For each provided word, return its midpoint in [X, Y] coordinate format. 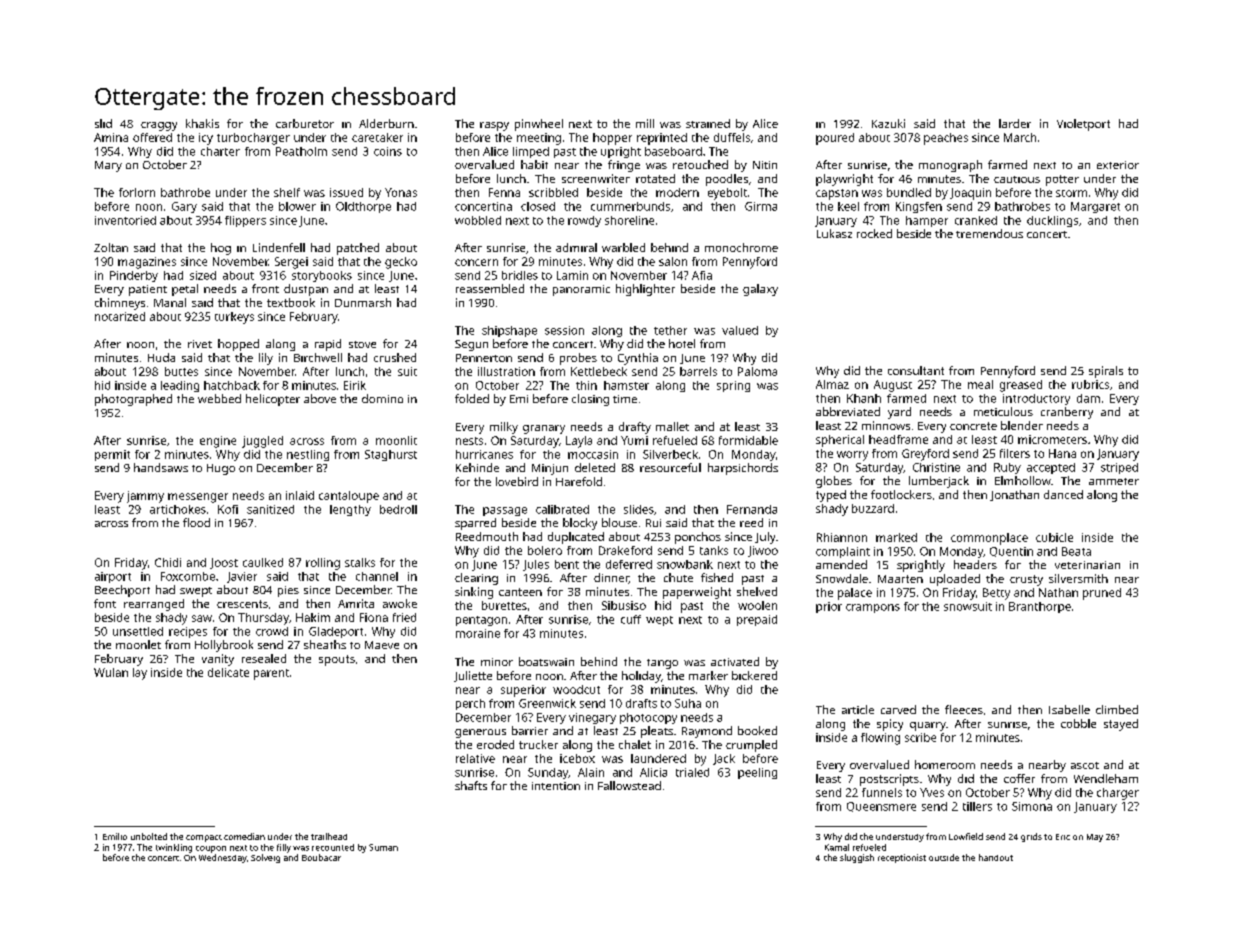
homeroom [945, 764]
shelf [287, 192]
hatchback [232, 385]
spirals [1106, 372]
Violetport [1083, 125]
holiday [641, 677]
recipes [188, 632]
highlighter [645, 290]
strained [708, 123]
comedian [244, 836]
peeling [757, 773]
